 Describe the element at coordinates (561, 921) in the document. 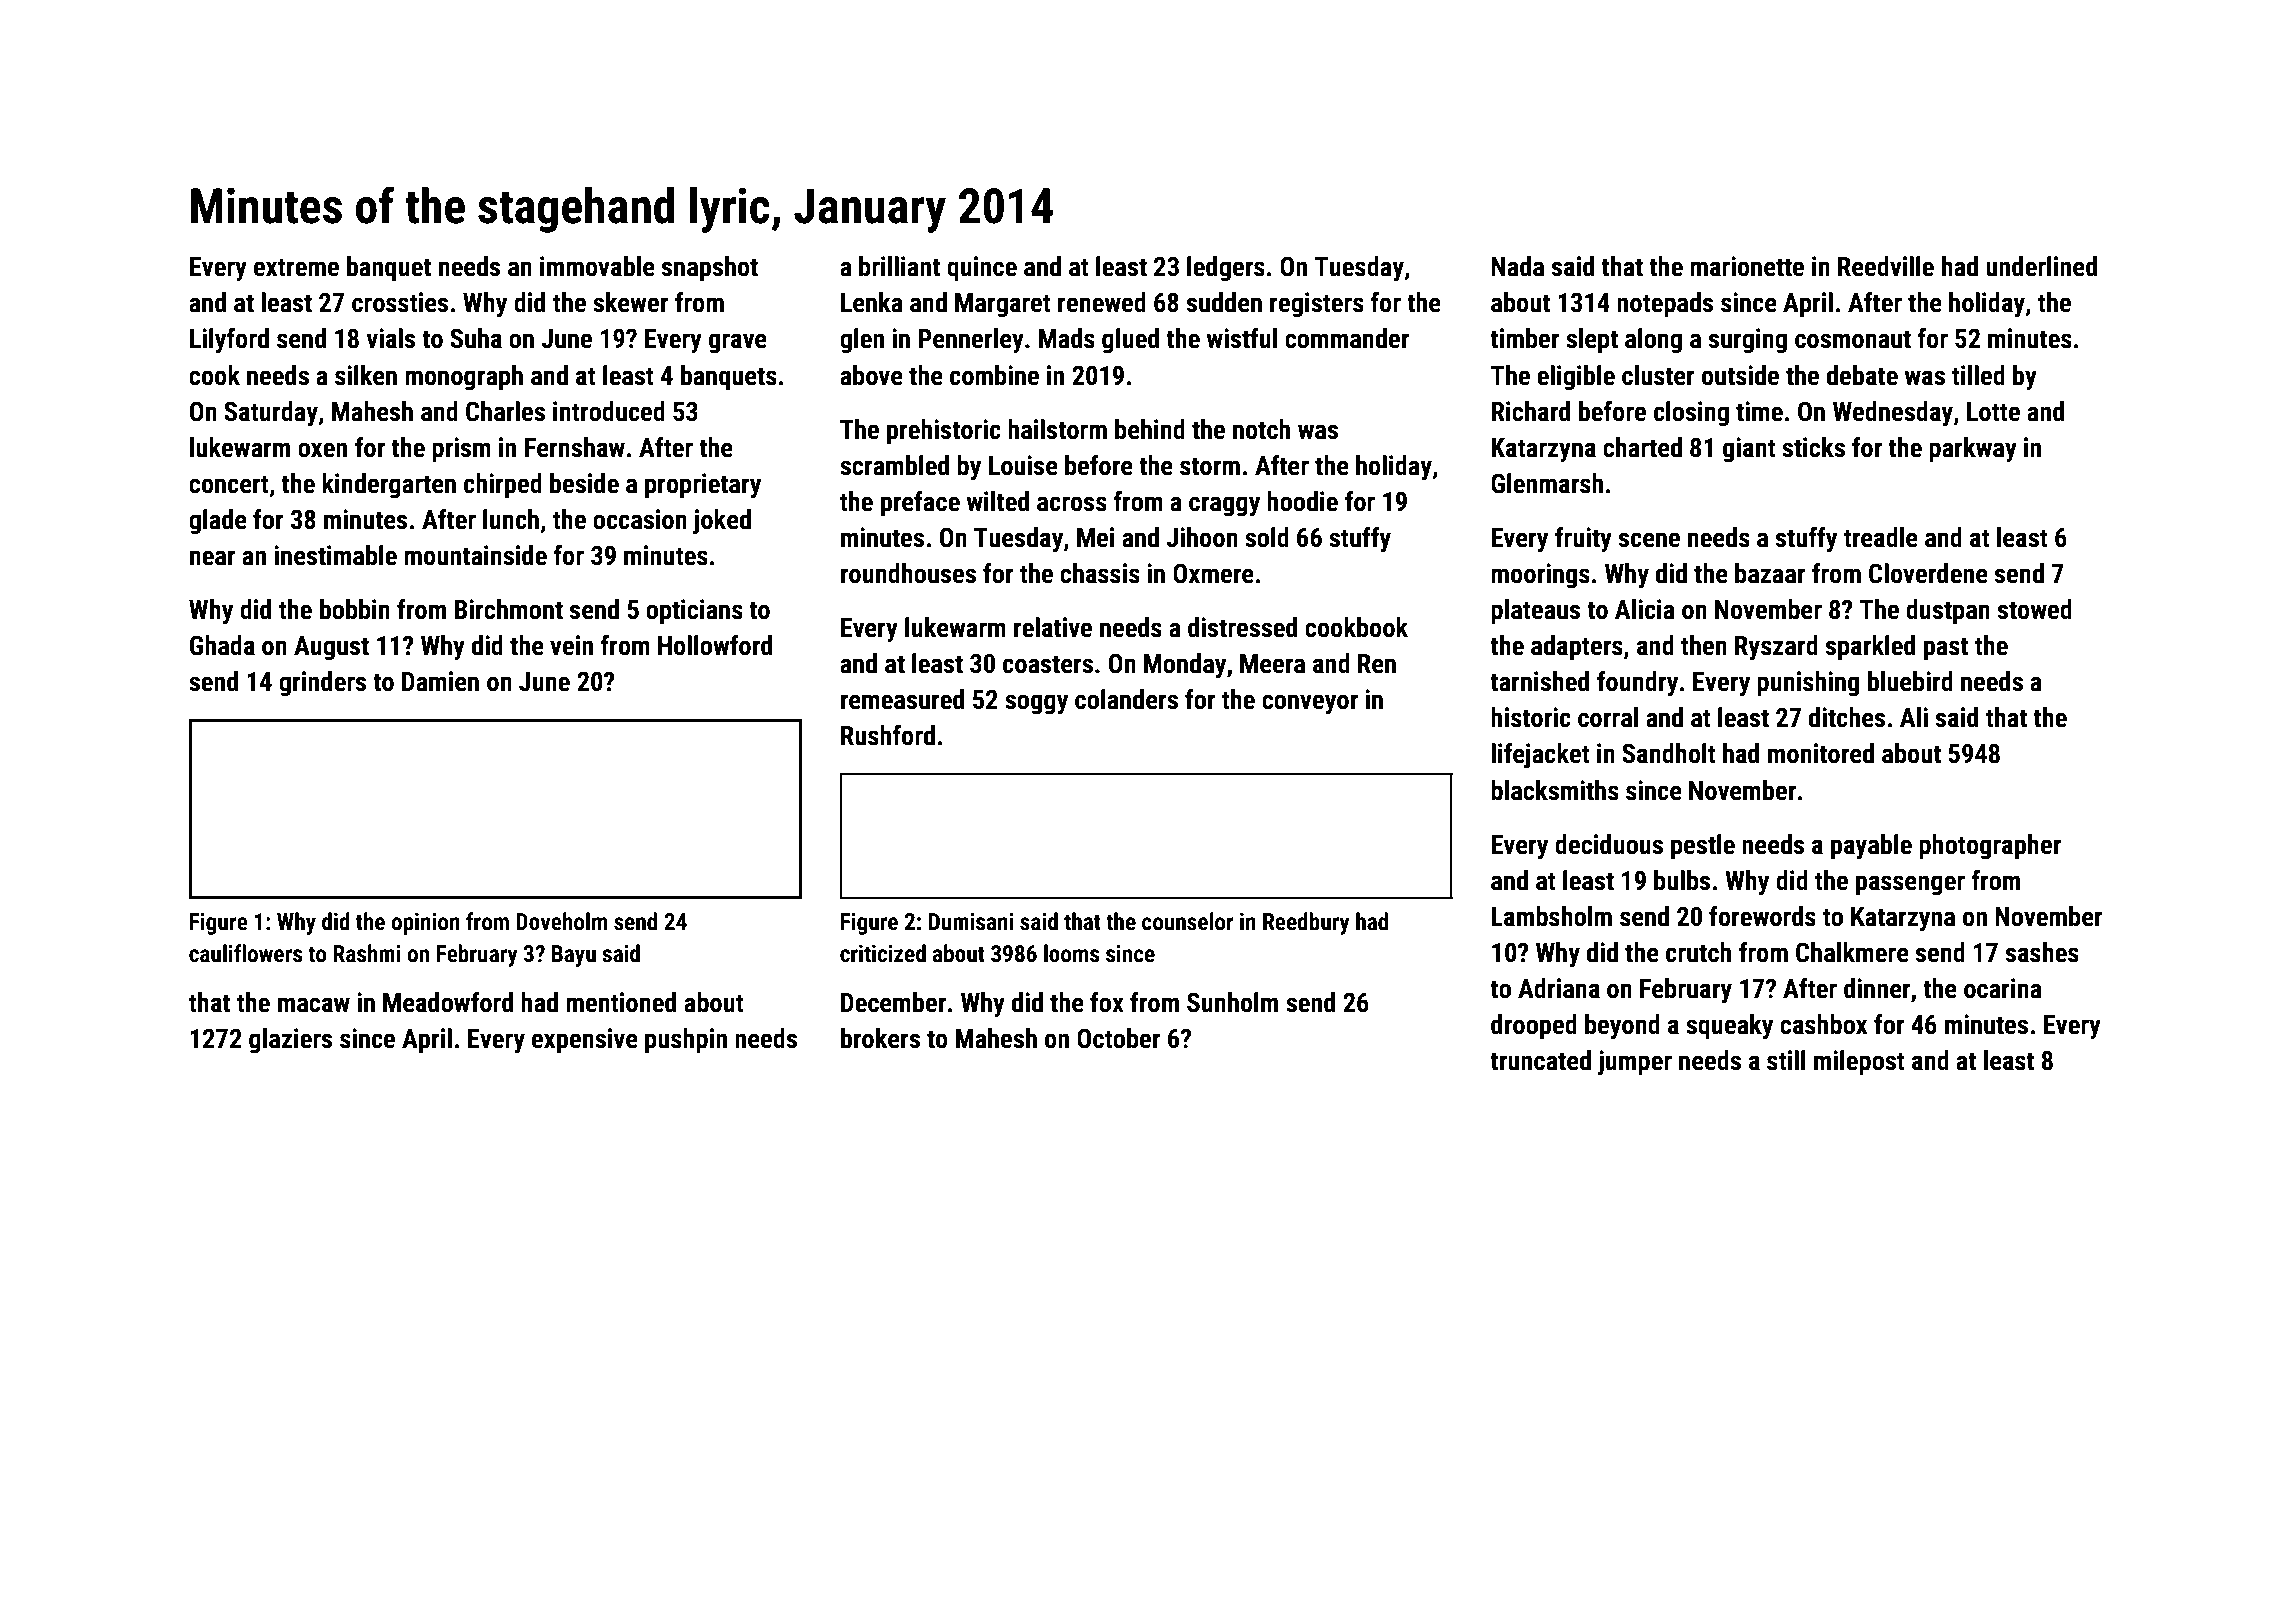

I see `Doveholm` at that location.
